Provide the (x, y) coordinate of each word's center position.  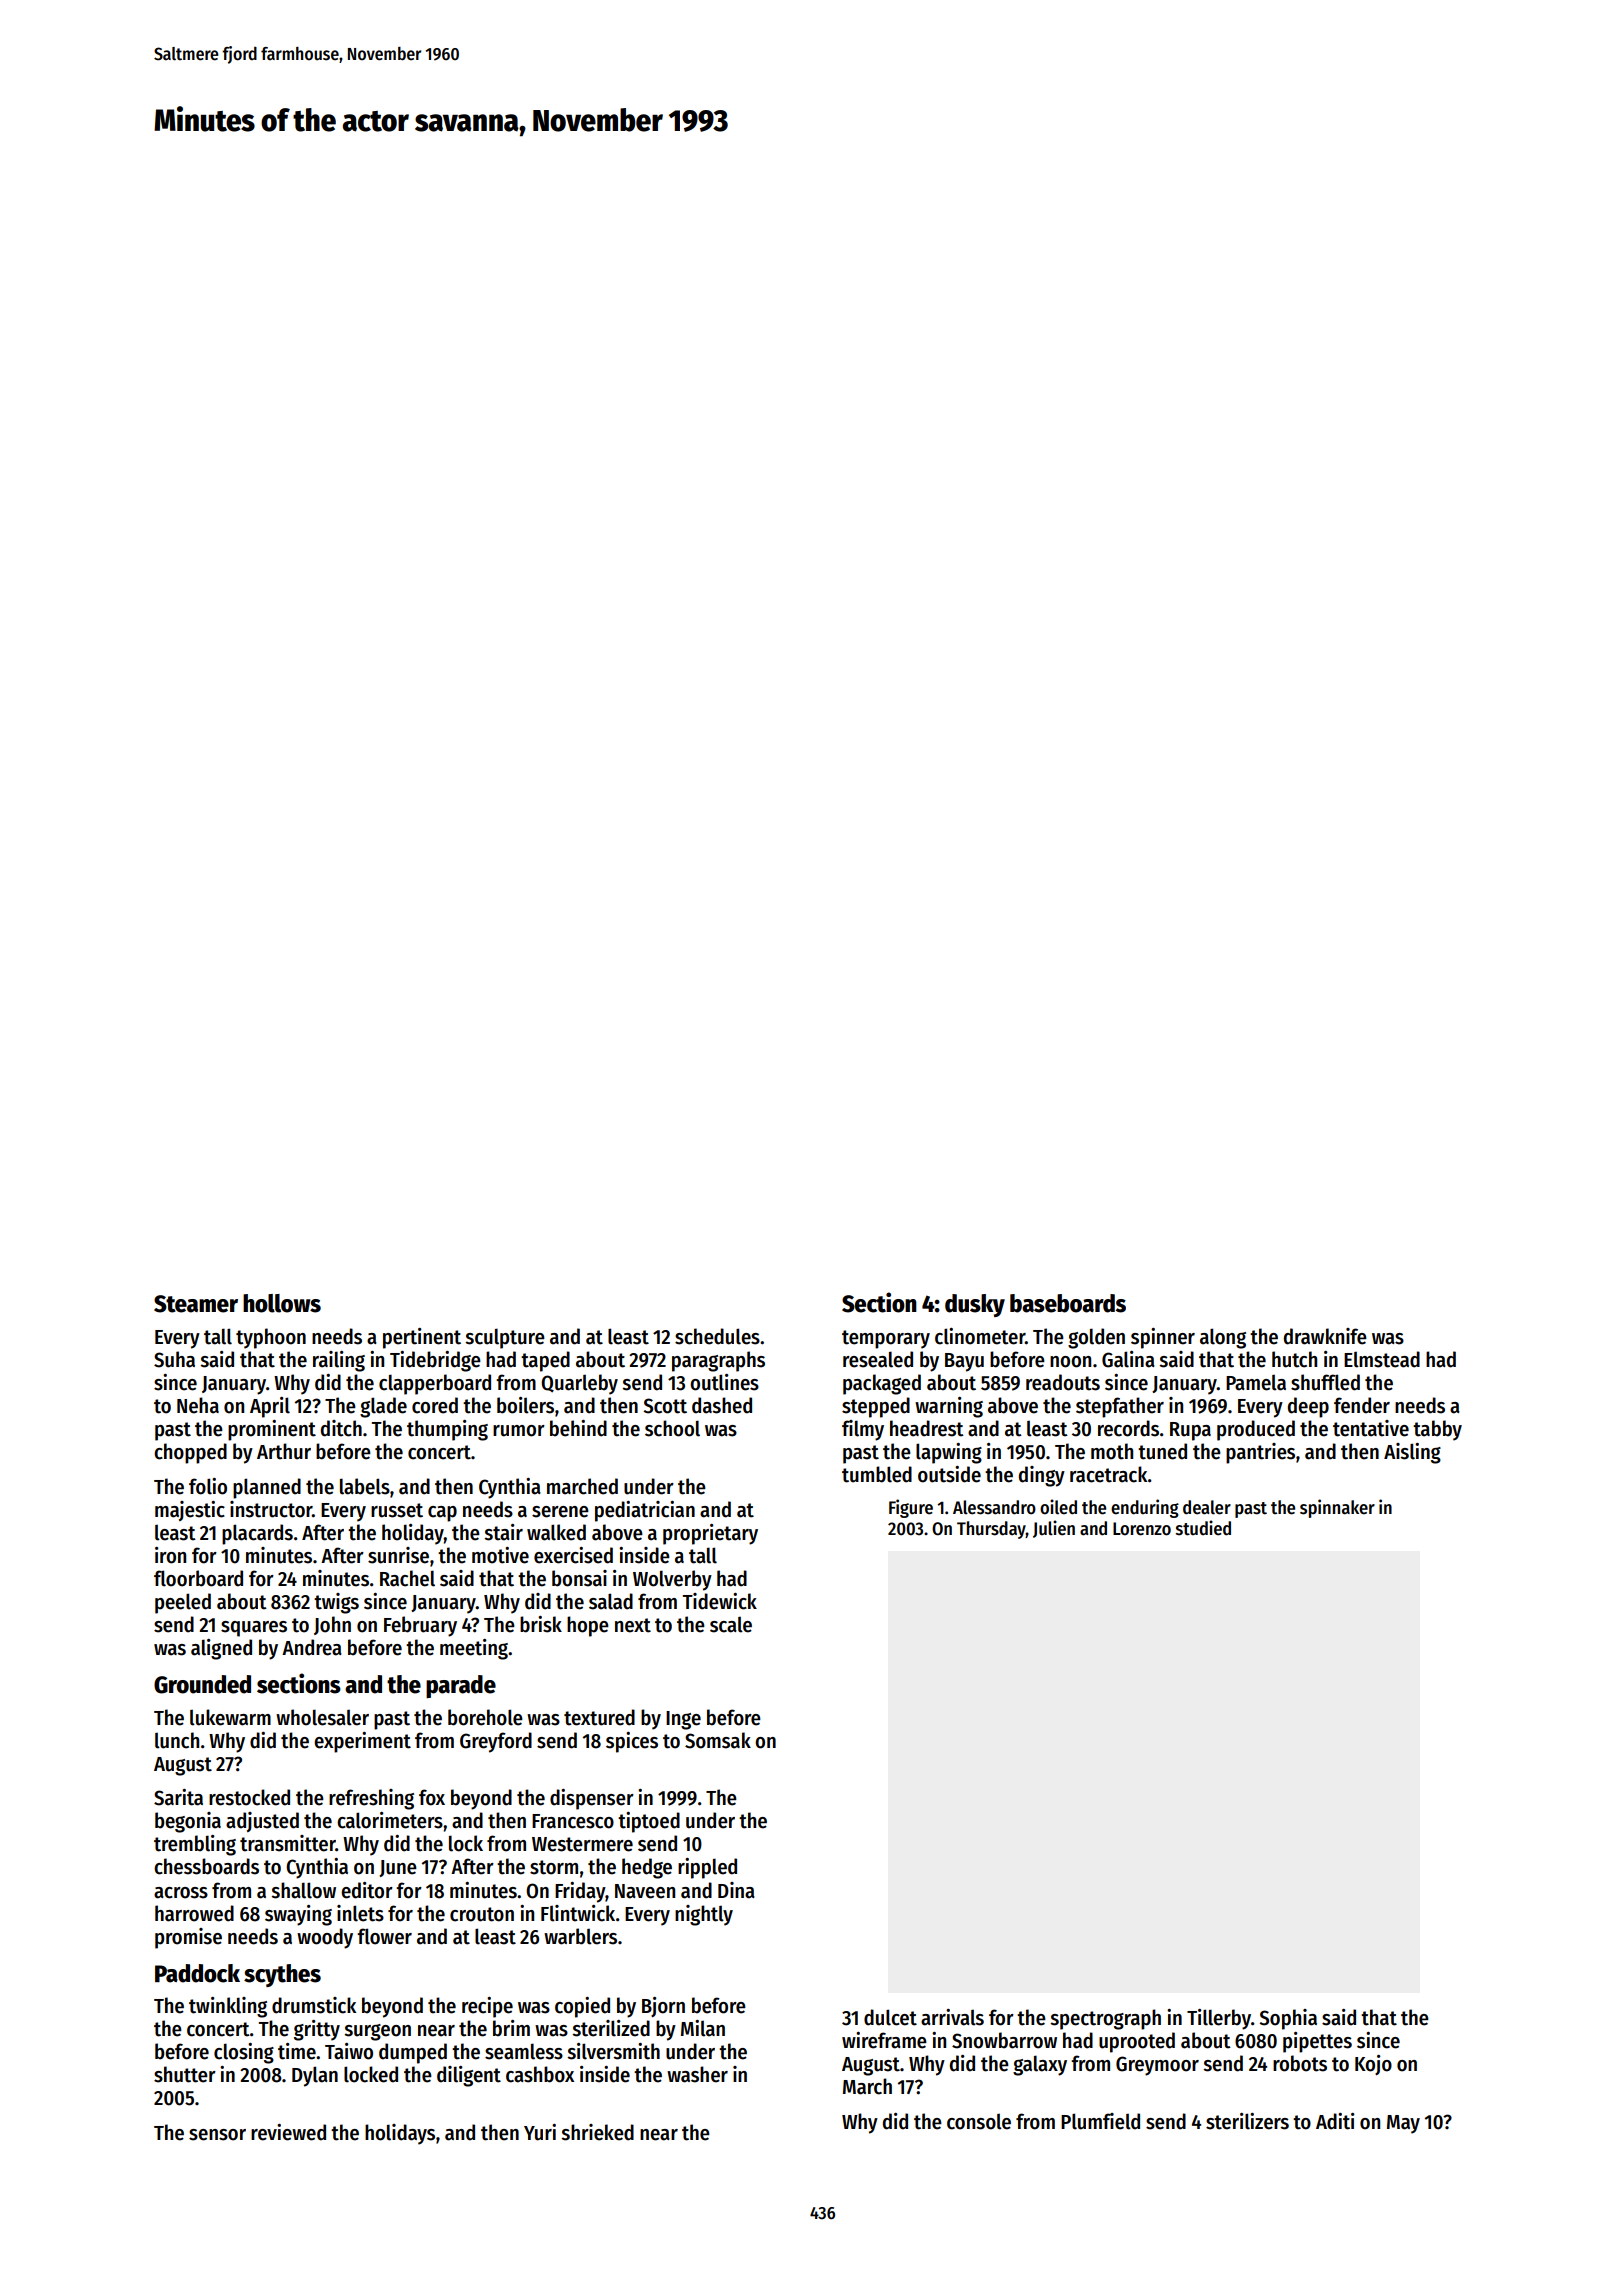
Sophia (1288, 2019)
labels (365, 1486)
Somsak (718, 1740)
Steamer (196, 1304)
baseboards (1068, 1303)
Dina (736, 1890)
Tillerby (1219, 2019)
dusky (975, 1305)
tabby (1437, 1430)
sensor (217, 2135)
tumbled (877, 1474)
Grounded (202, 1684)
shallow (303, 1890)
